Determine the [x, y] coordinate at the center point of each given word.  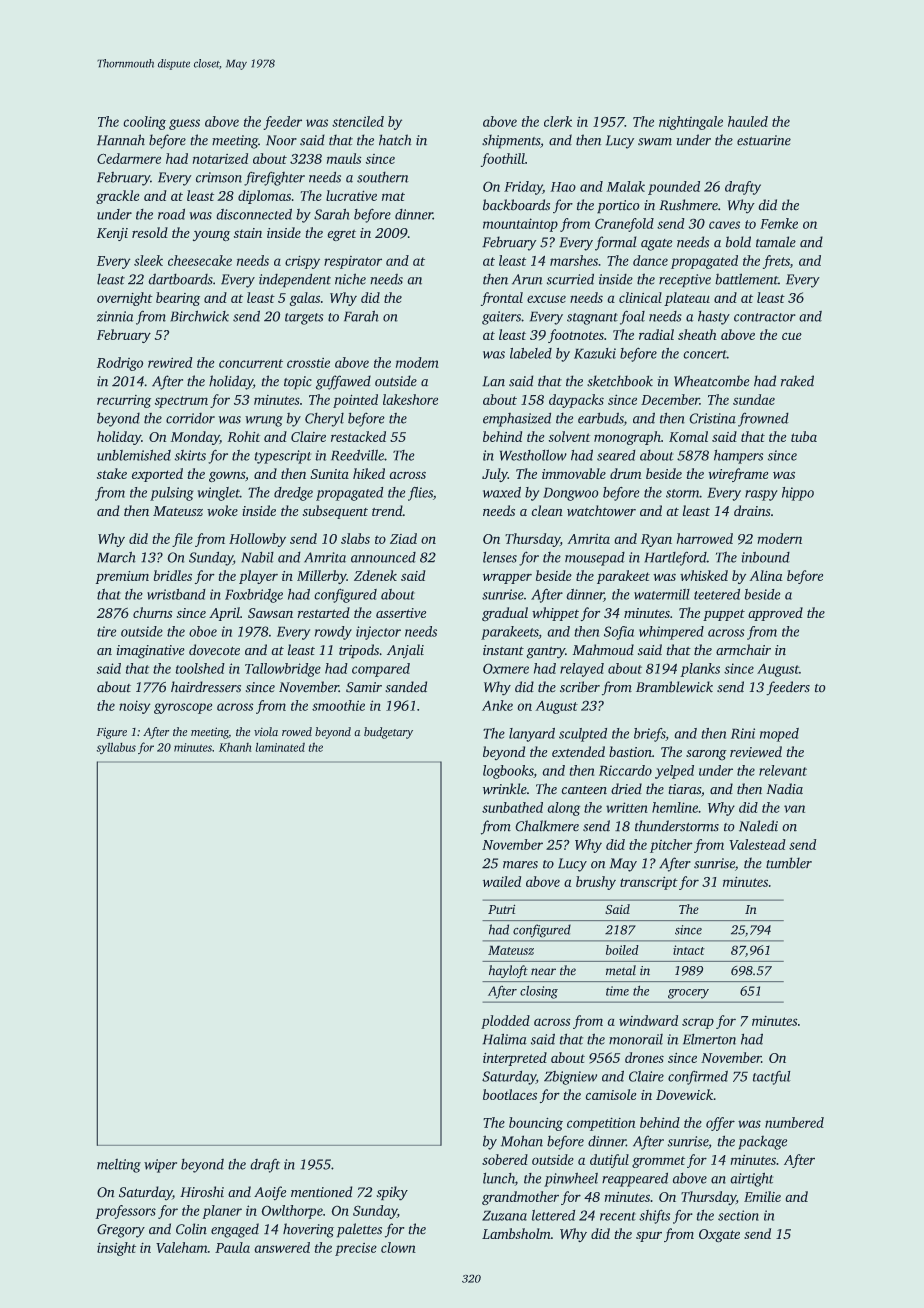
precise [356, 1249]
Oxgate [719, 1236]
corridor [190, 418]
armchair [743, 649]
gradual [505, 614]
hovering [308, 1230]
